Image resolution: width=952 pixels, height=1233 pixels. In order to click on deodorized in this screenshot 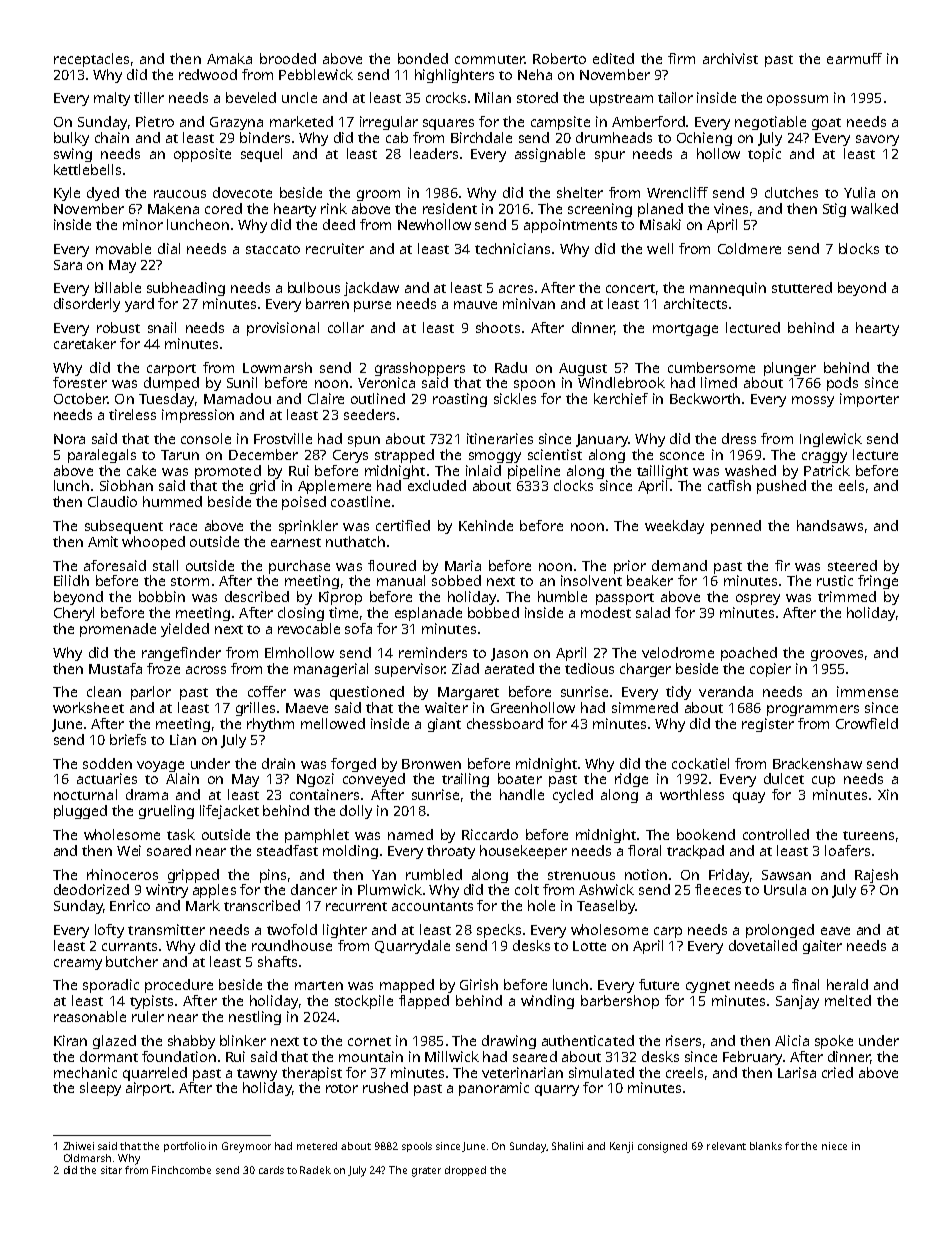, I will do `click(91, 889)`.
